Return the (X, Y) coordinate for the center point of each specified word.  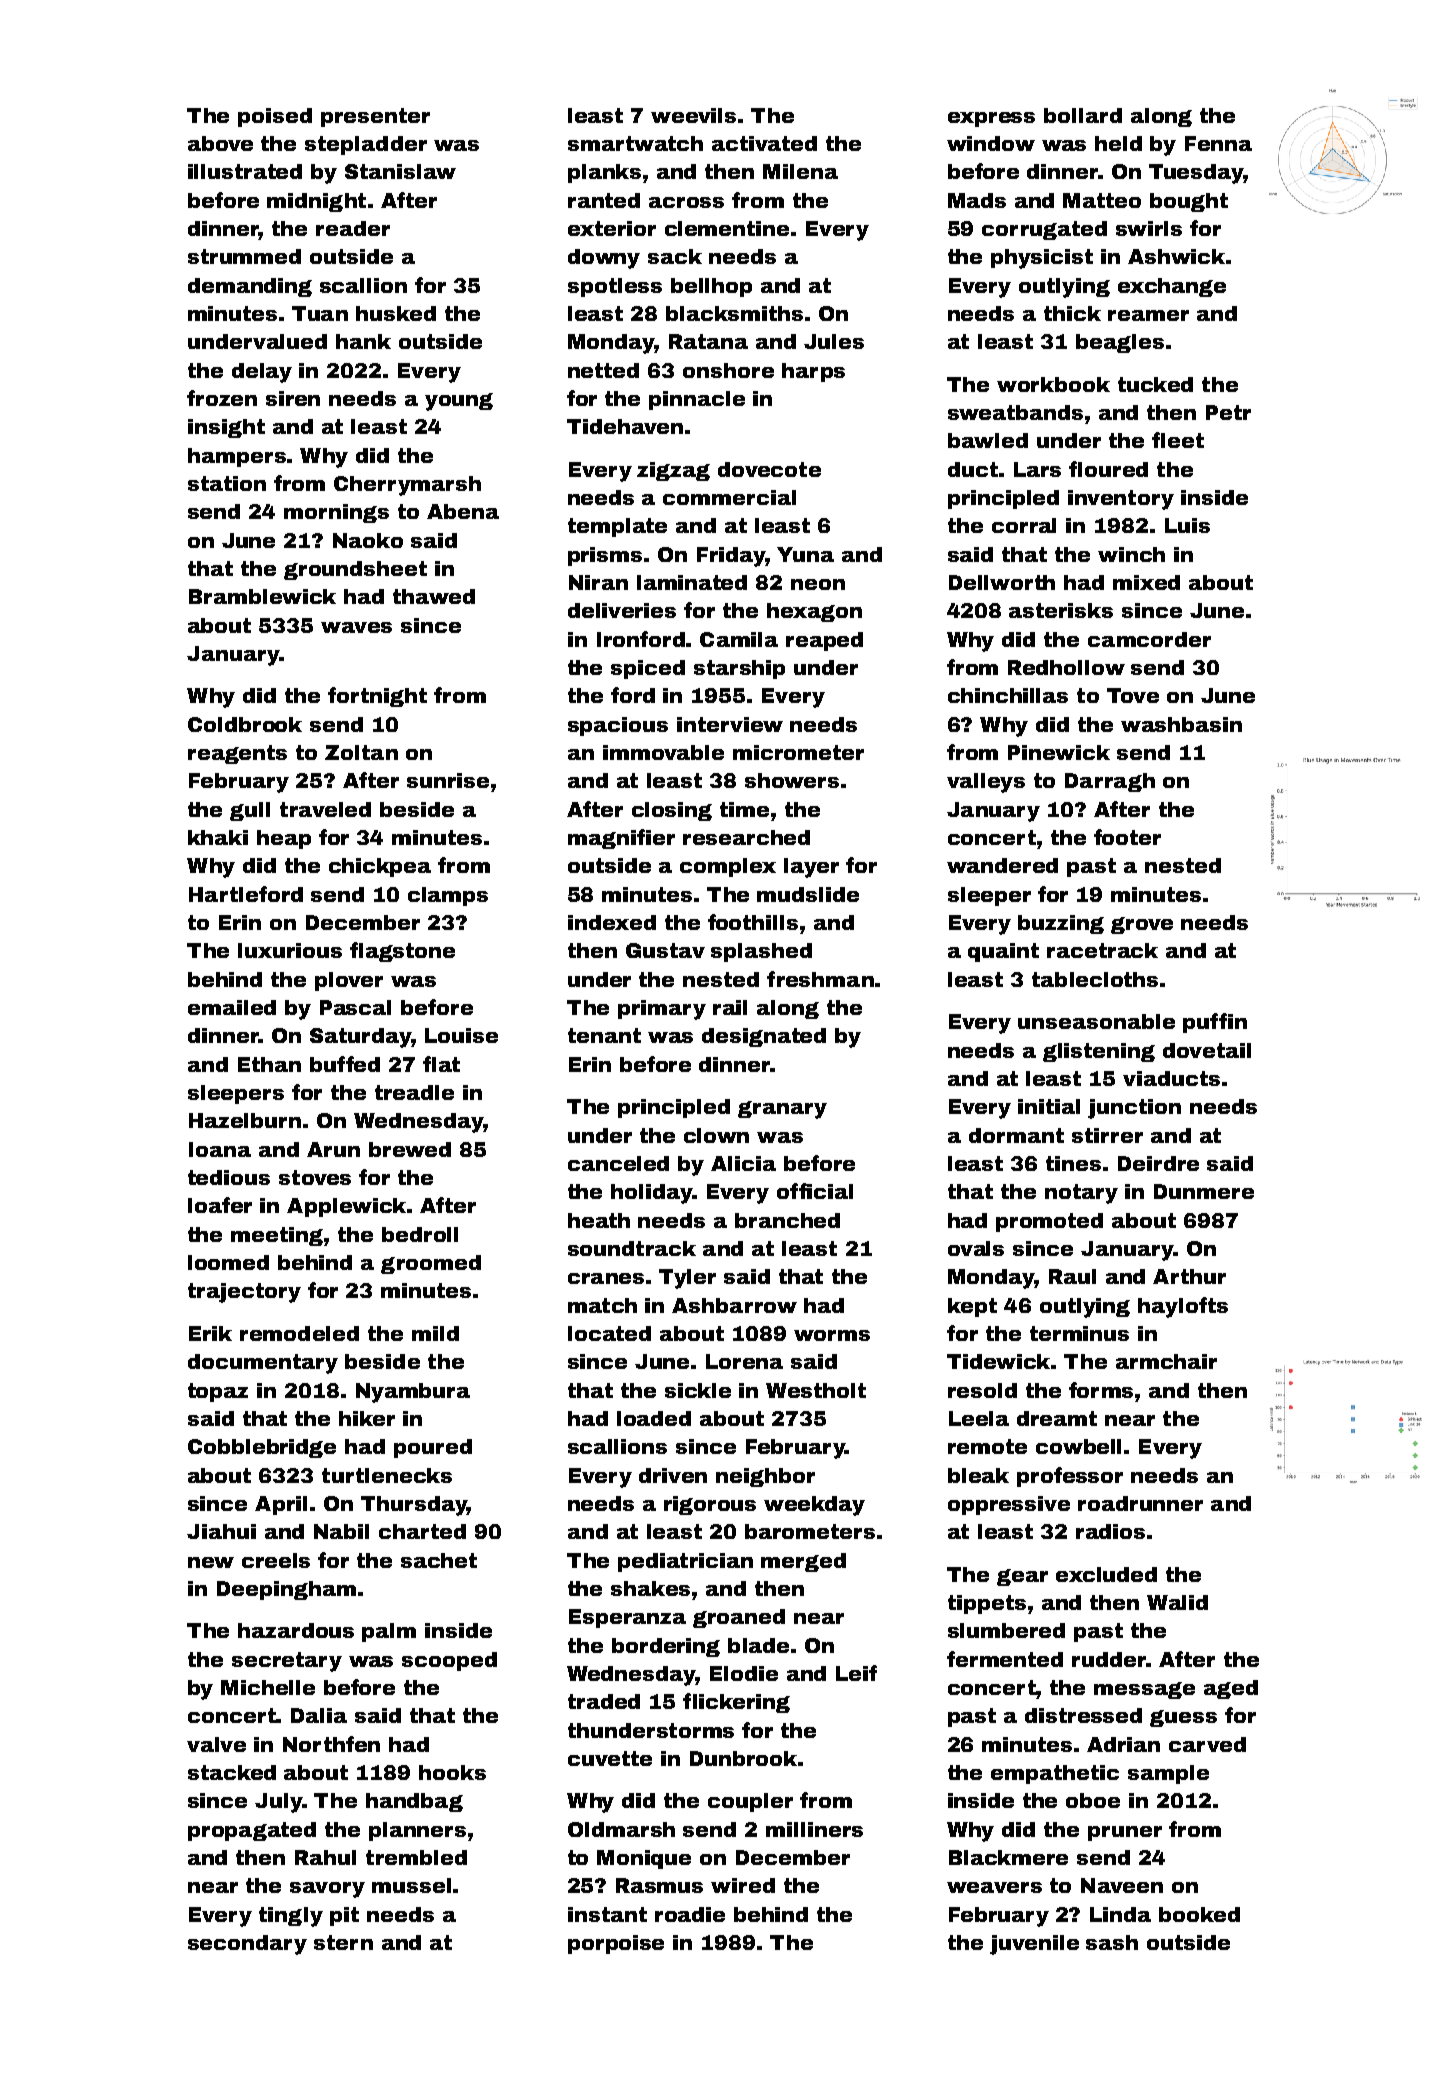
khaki (218, 837)
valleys (986, 783)
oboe (1093, 1800)
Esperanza (627, 1618)
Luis (1187, 525)
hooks (452, 1772)
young (459, 402)
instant (607, 1914)
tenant (604, 1035)
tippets (987, 1604)
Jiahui (221, 1531)
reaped (824, 641)
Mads (977, 200)
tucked (1155, 384)
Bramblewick (262, 596)
